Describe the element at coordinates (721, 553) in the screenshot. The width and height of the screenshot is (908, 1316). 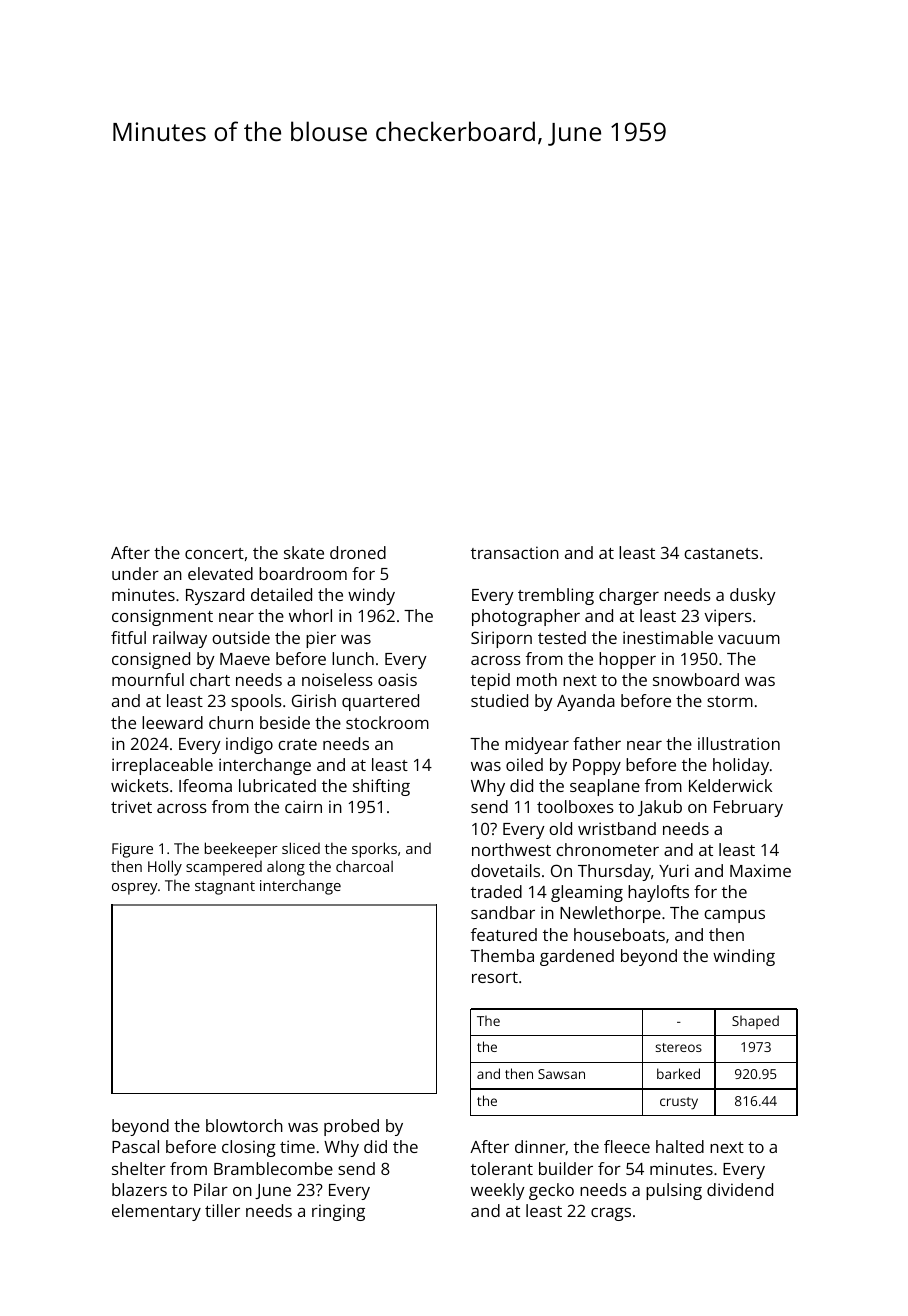
I see `castanets` at that location.
